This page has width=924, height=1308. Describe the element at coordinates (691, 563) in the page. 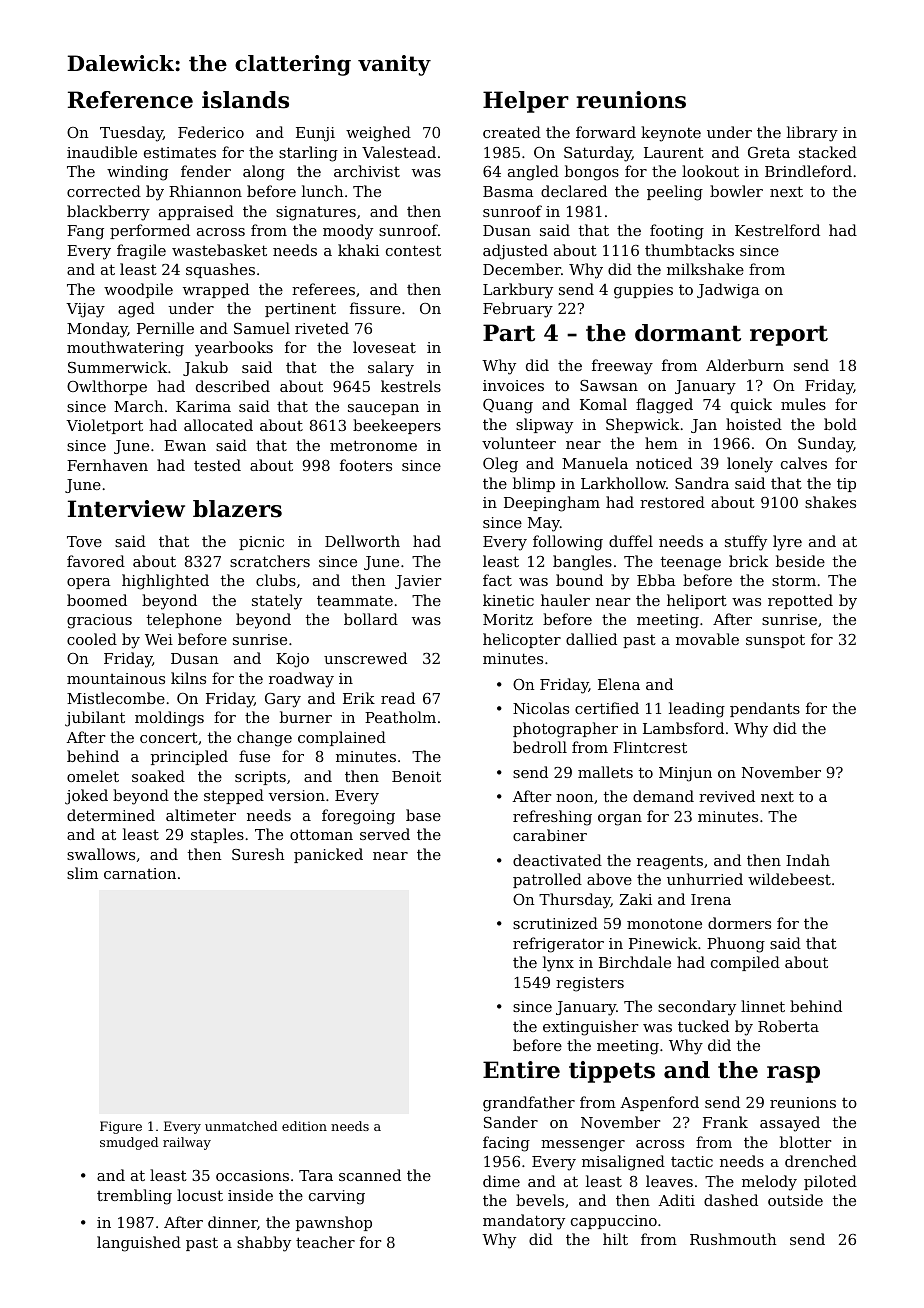

I see `teenage` at that location.
